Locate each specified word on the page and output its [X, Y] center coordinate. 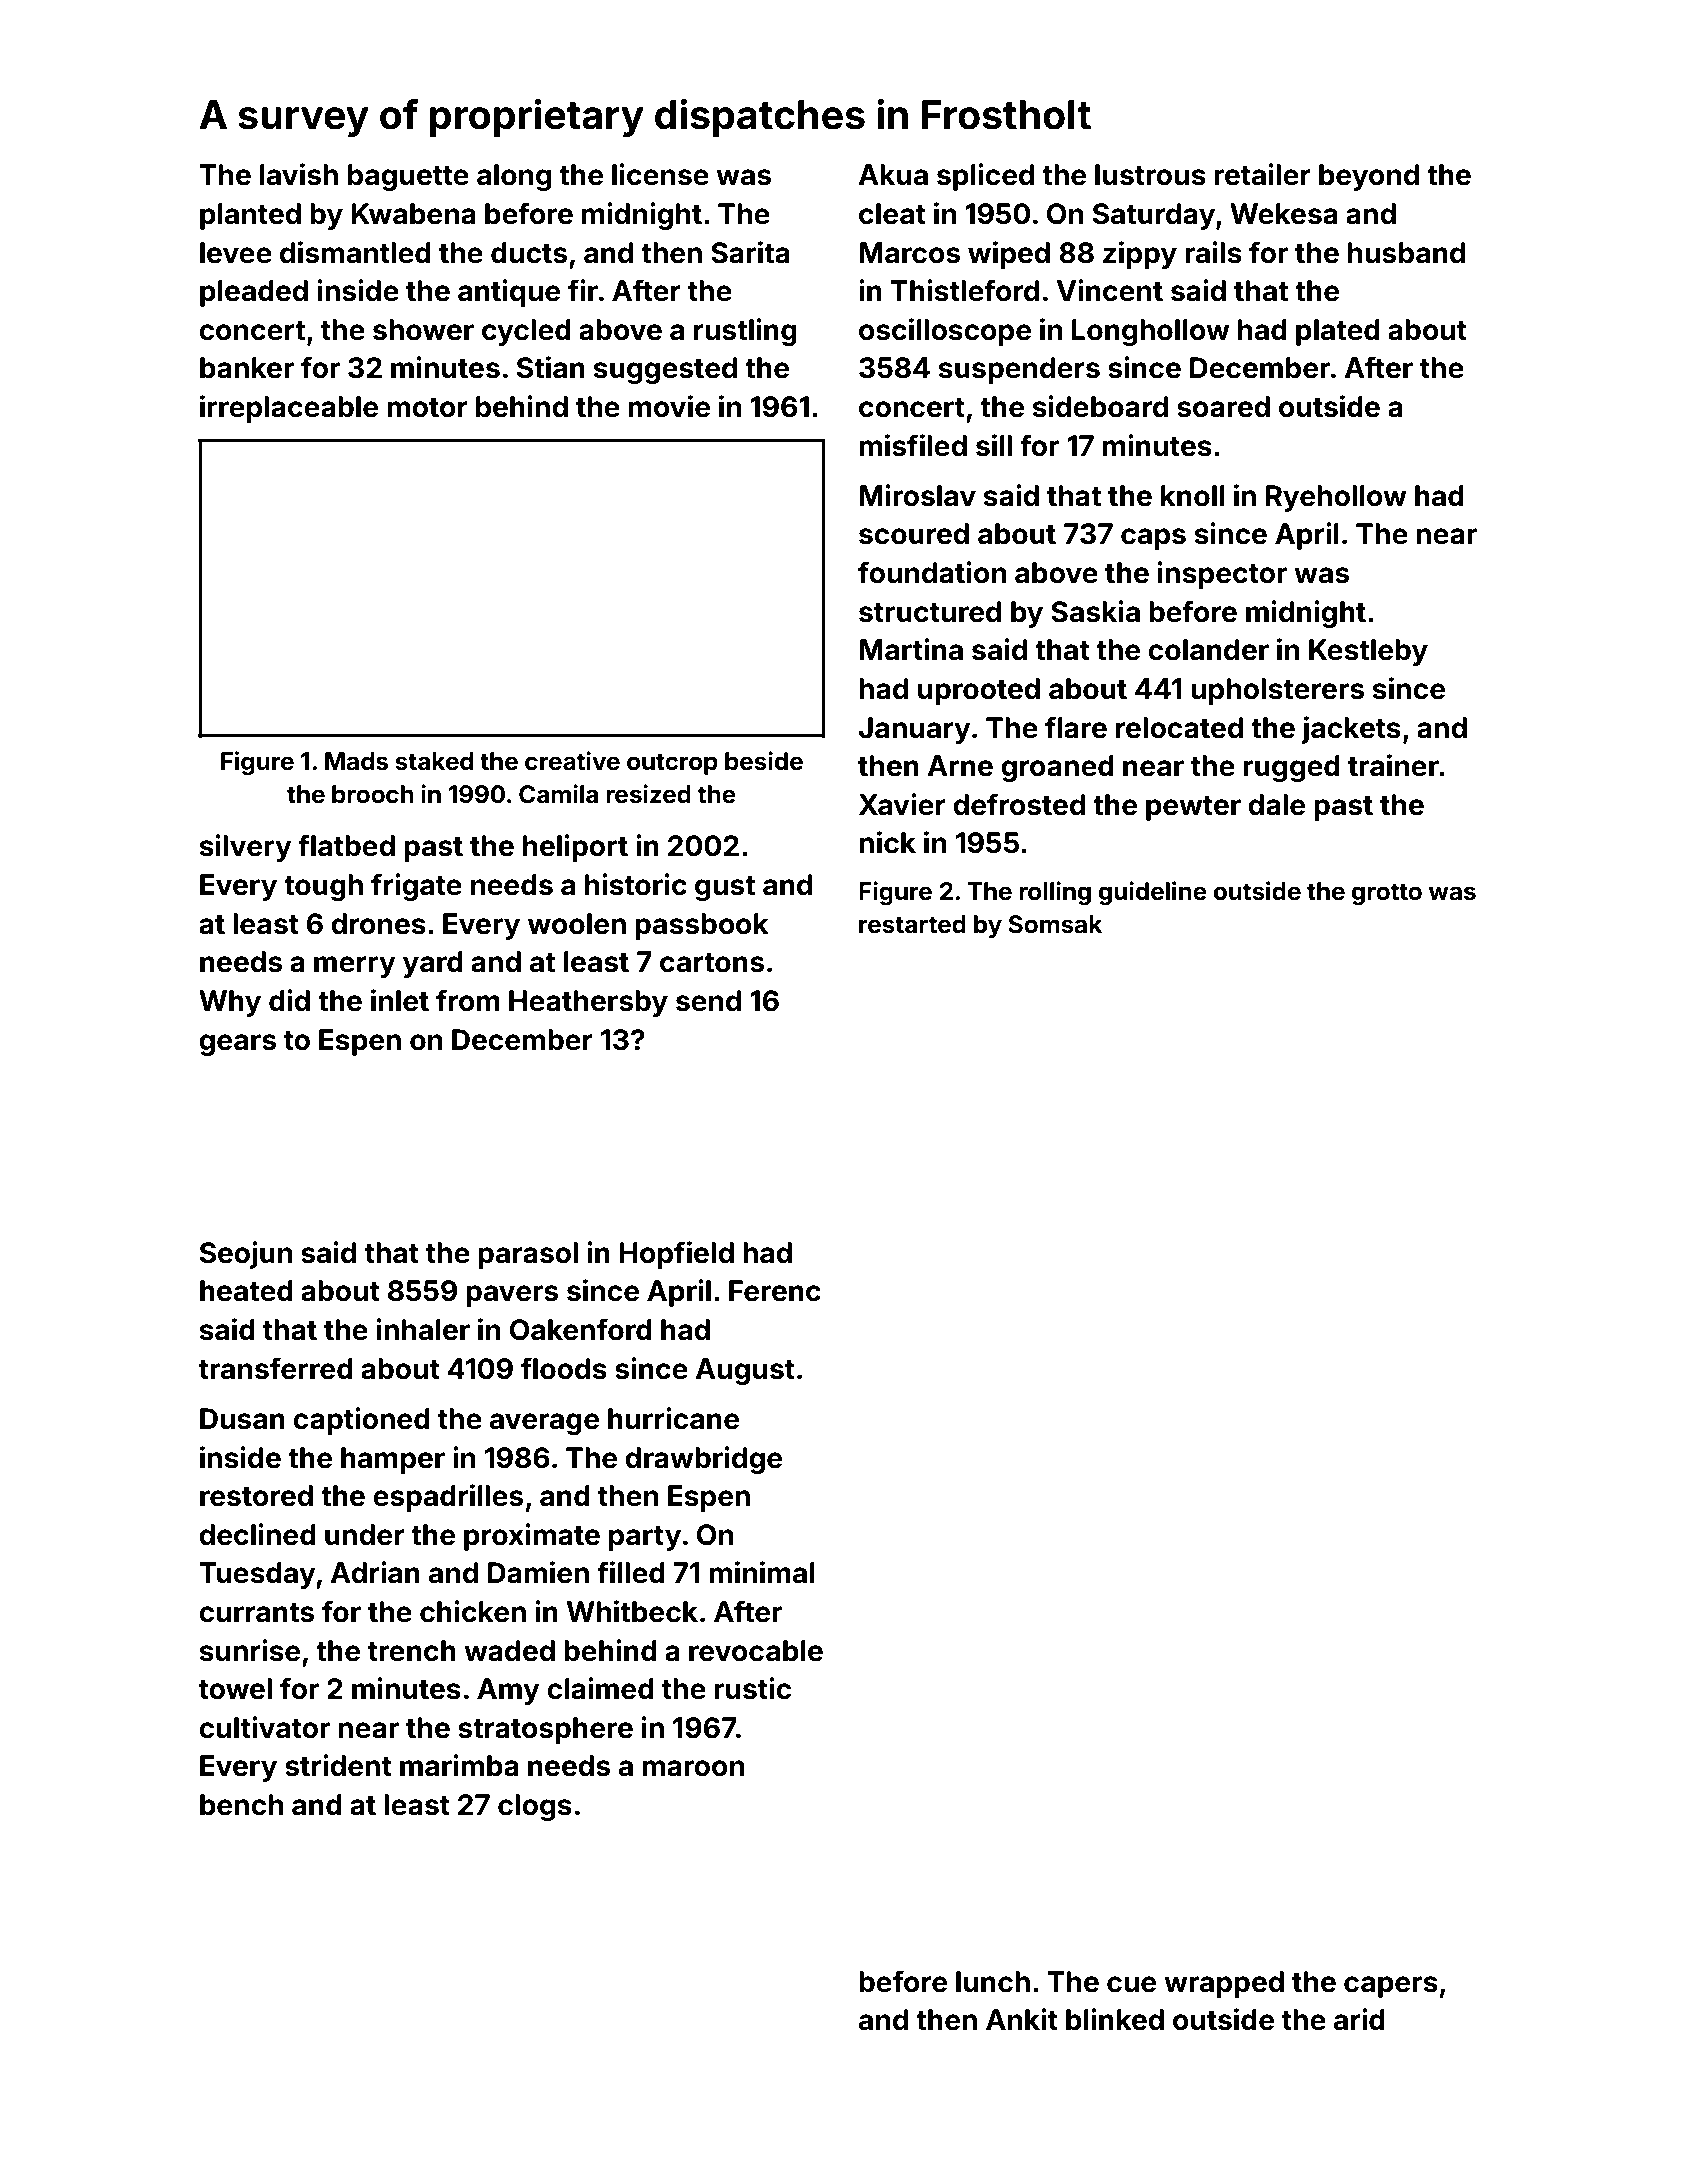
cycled [526, 332]
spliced [985, 177]
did [289, 1000]
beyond [1369, 177]
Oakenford [581, 1329]
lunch [993, 1982]
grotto [1387, 894]
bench [241, 1805]
